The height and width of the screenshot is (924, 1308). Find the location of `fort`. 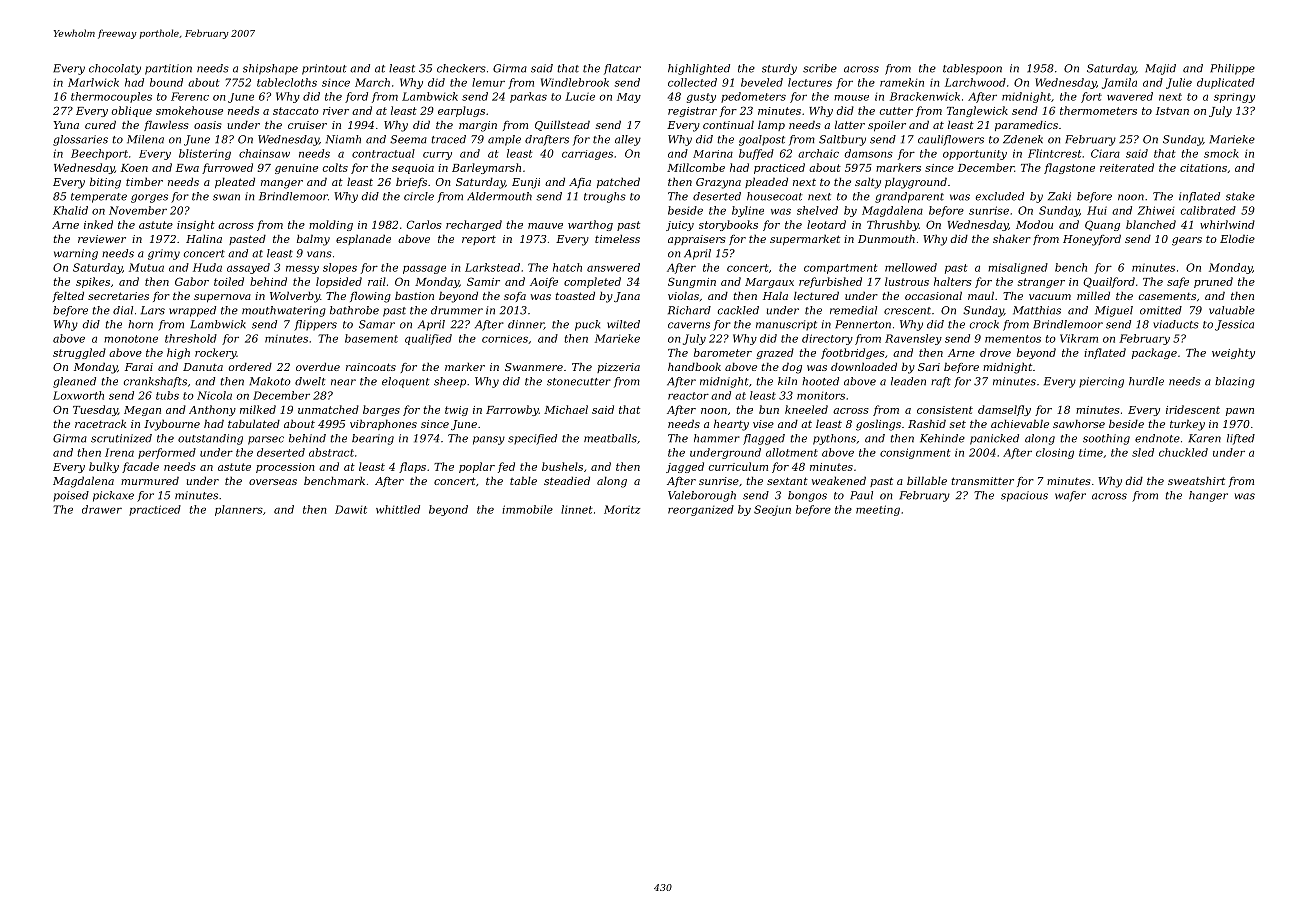

fort is located at coordinates (1091, 97).
